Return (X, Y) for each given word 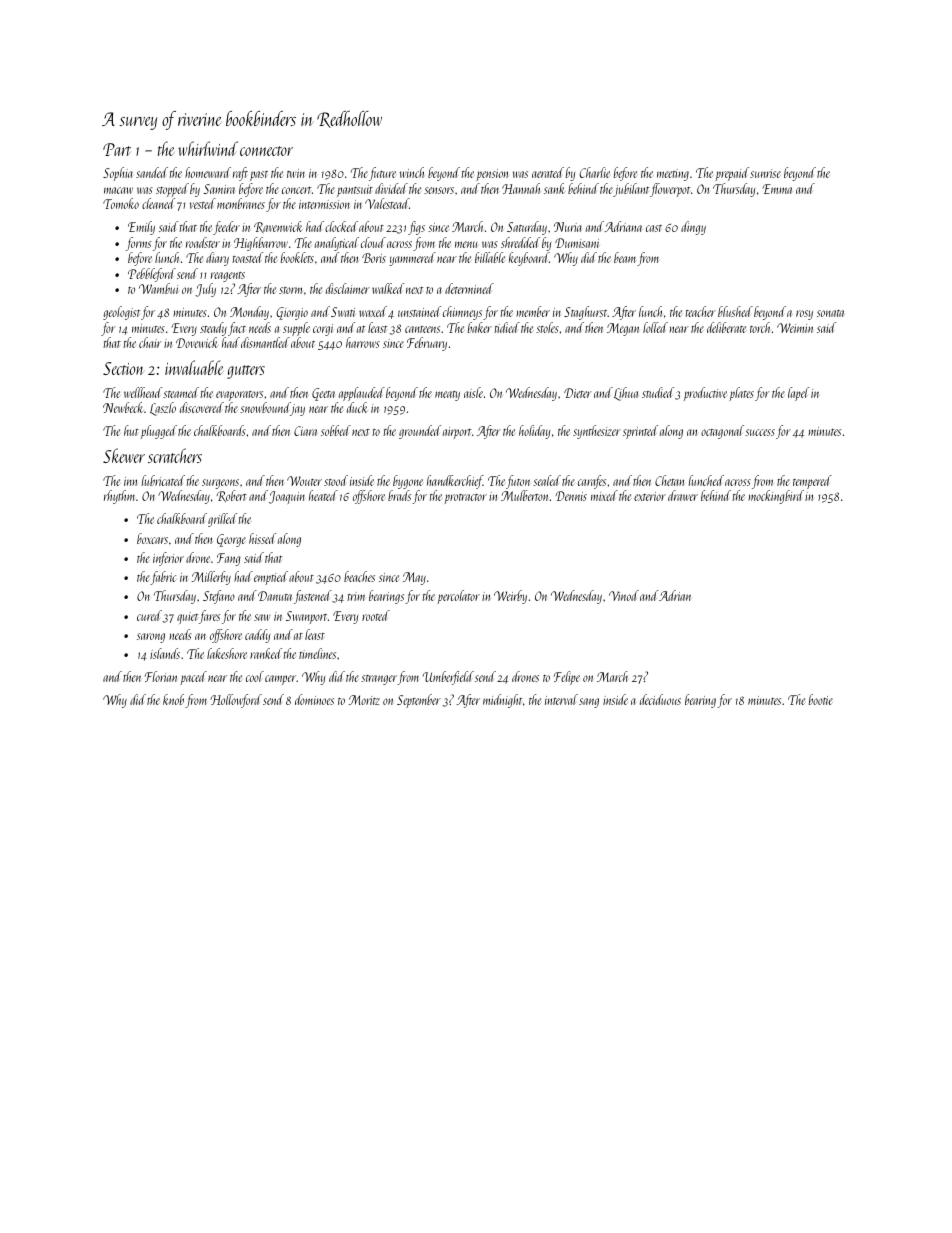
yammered (412, 259)
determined (469, 288)
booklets (297, 257)
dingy (693, 228)
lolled (655, 327)
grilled (222, 520)
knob (173, 699)
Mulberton (524, 495)
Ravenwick (278, 227)
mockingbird (776, 497)
